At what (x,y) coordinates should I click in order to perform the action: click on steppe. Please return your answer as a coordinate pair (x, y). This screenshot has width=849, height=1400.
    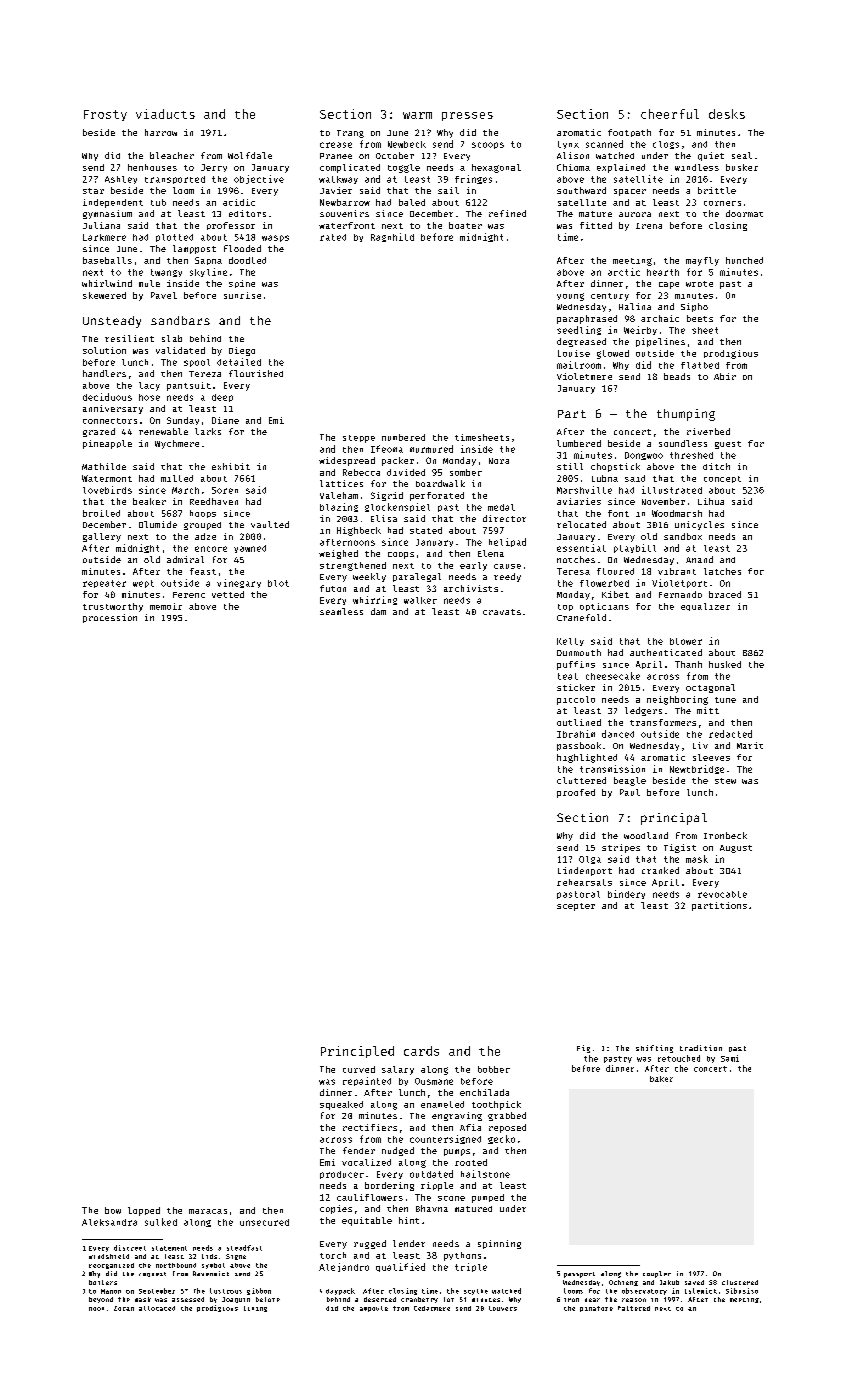
    Looking at the image, I should click on (359, 439).
